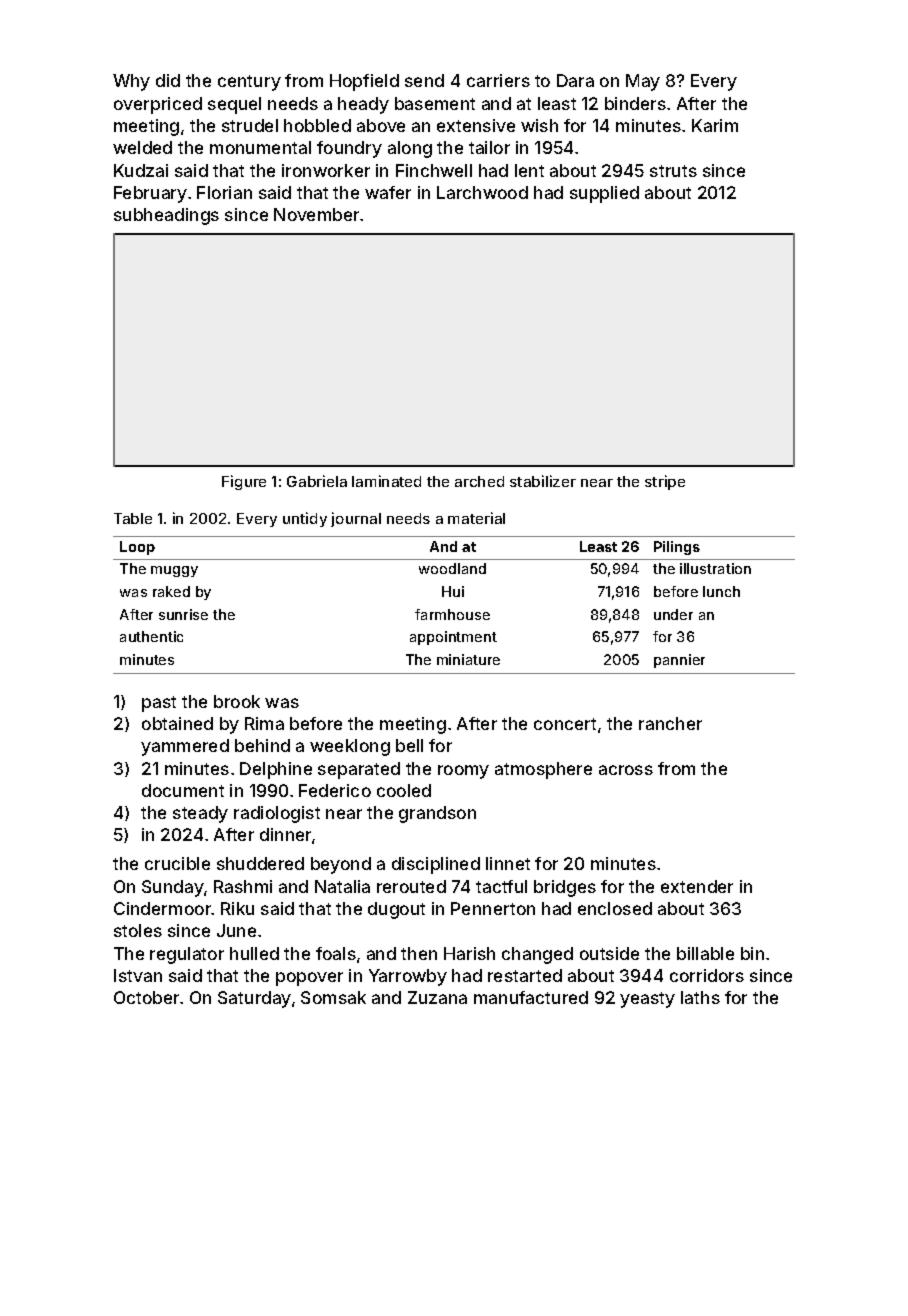  Describe the element at coordinates (508, 863) in the page. I see `linnet` at that location.
